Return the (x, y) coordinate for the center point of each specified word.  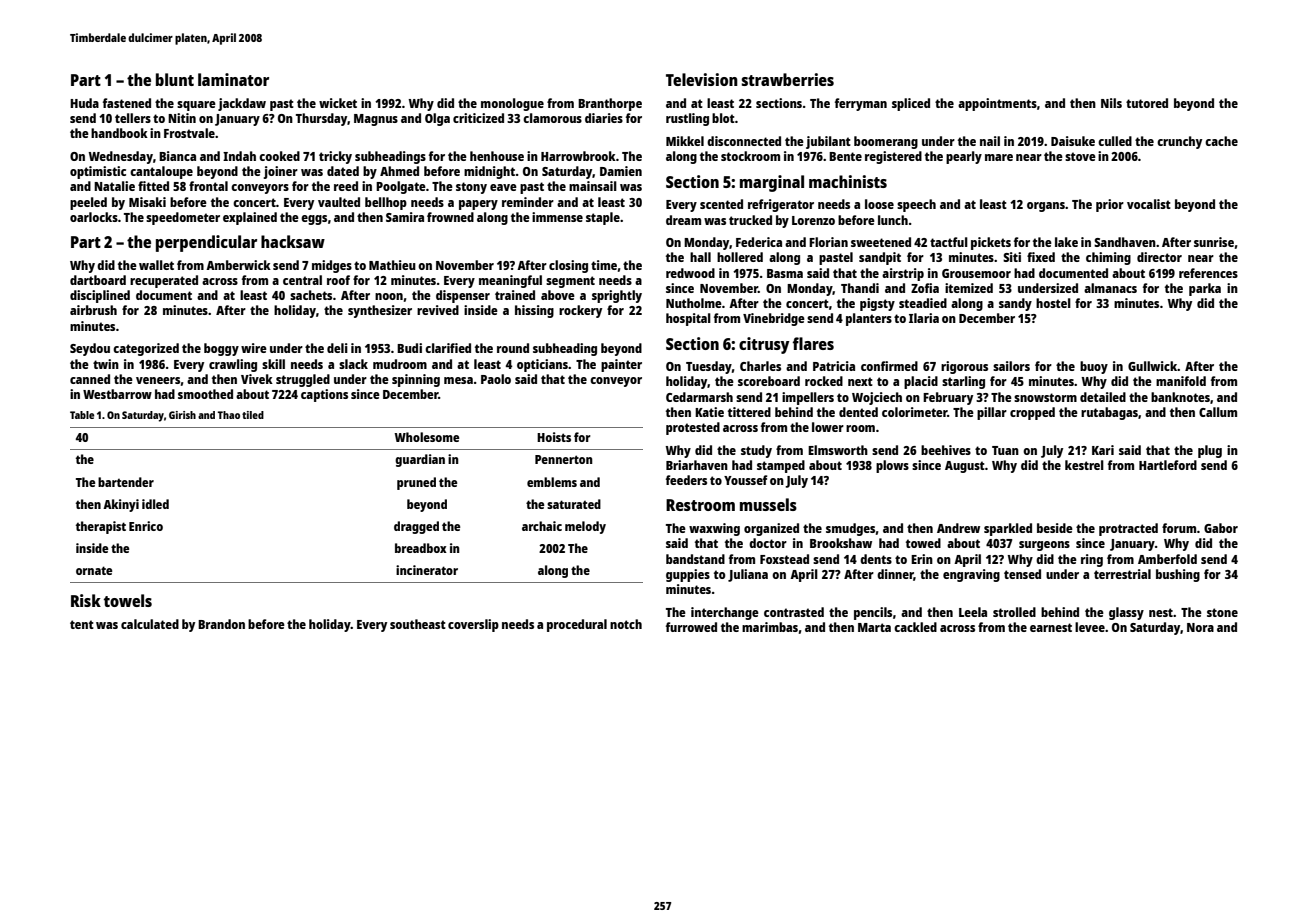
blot (723, 118)
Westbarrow (117, 394)
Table (82, 415)
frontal (208, 186)
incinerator (427, 570)
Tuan (1005, 450)
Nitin (182, 118)
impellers (808, 398)
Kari (1103, 450)
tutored (1147, 103)
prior (1110, 205)
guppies (688, 575)
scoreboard (769, 381)
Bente (845, 156)
